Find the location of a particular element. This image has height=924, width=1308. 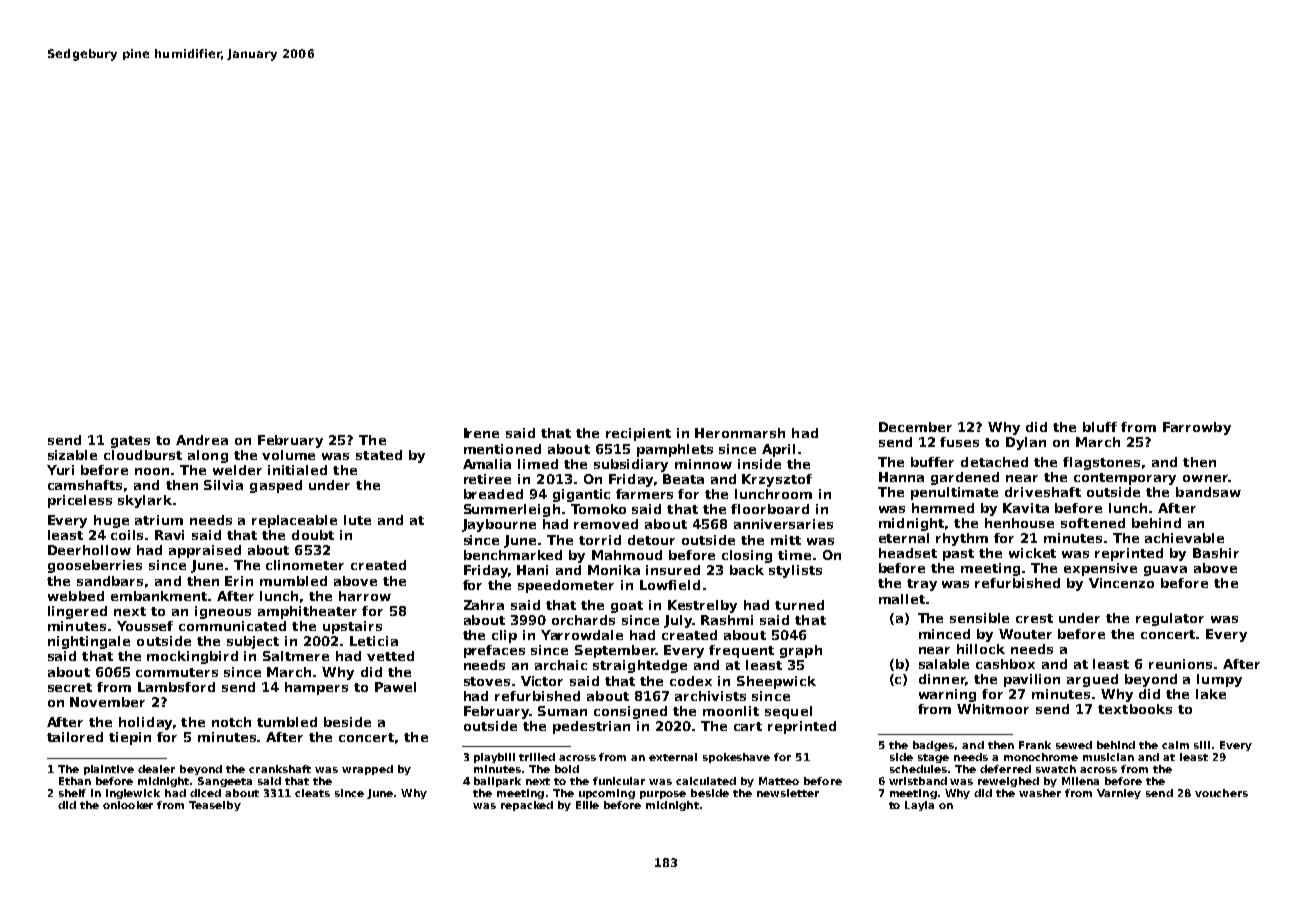

Farrowby is located at coordinates (1197, 428).
